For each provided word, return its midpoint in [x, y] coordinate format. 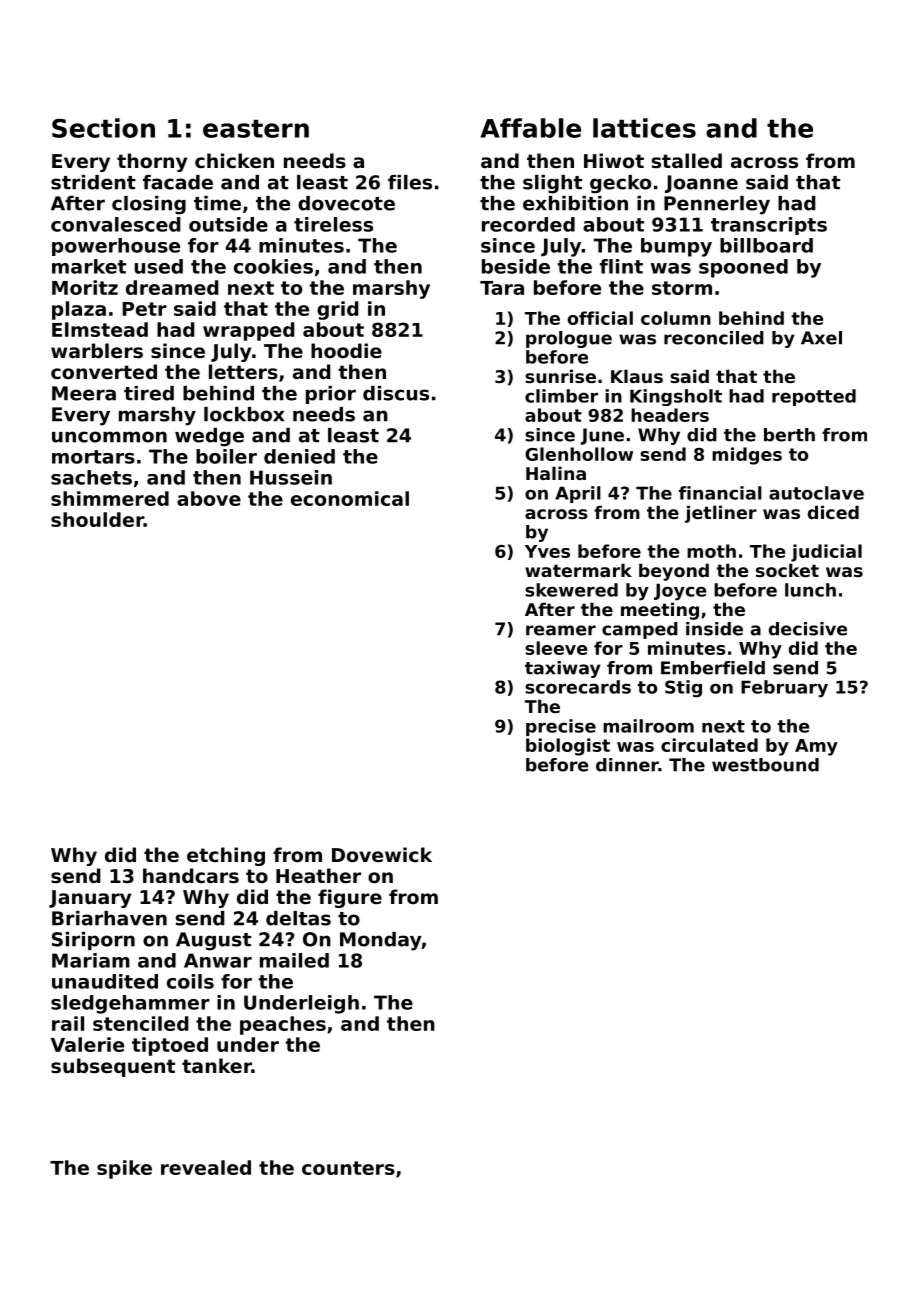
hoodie [346, 350]
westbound [765, 765]
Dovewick [382, 854]
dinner [627, 765]
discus [396, 393]
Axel [821, 338]
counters [348, 1168]
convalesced [116, 224]
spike [124, 1169]
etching [226, 856]
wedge [209, 437]
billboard [766, 245]
